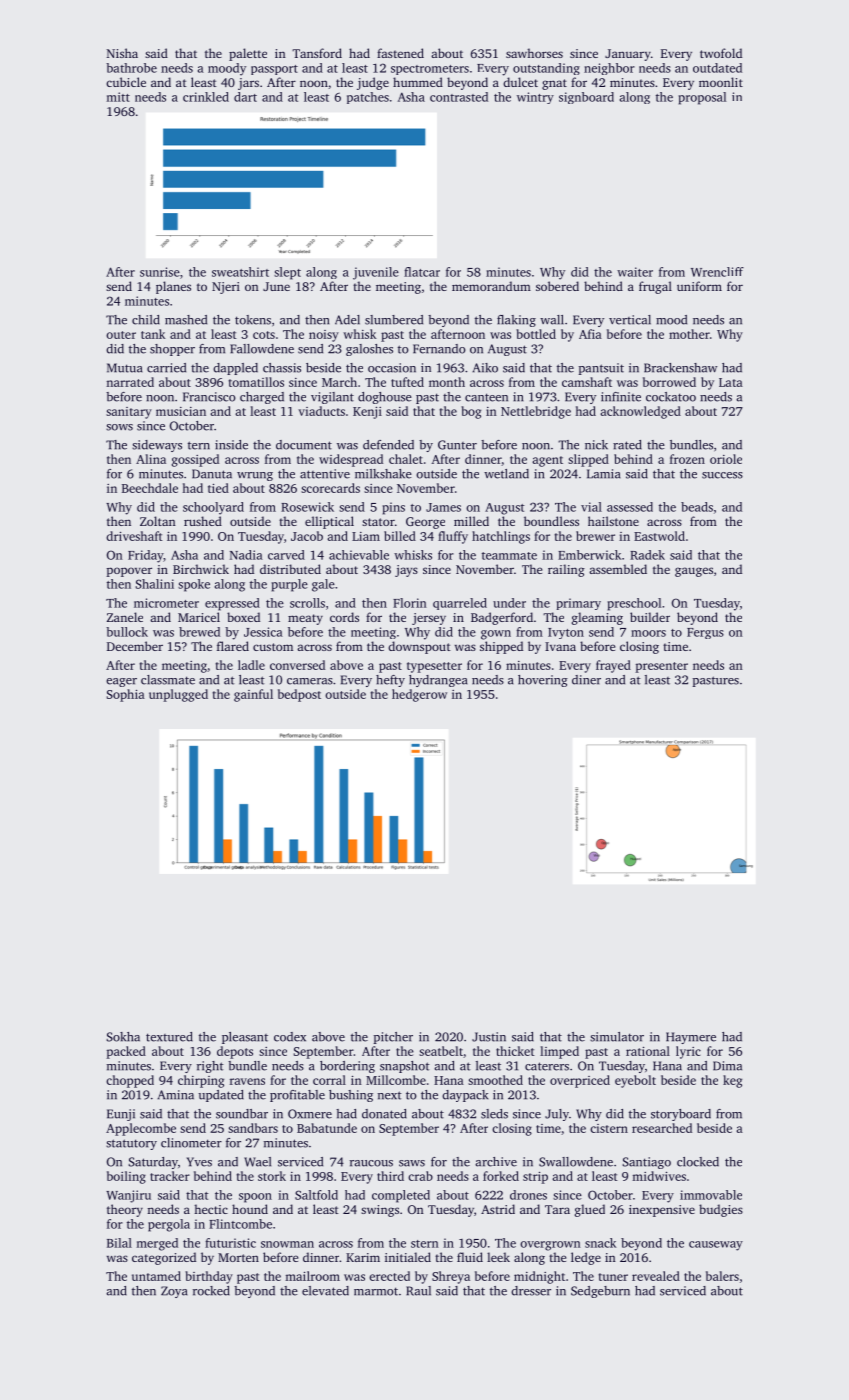 The height and width of the page is (1400, 849). What do you see at coordinates (394, 508) in the page?
I see `pins` at bounding box center [394, 508].
